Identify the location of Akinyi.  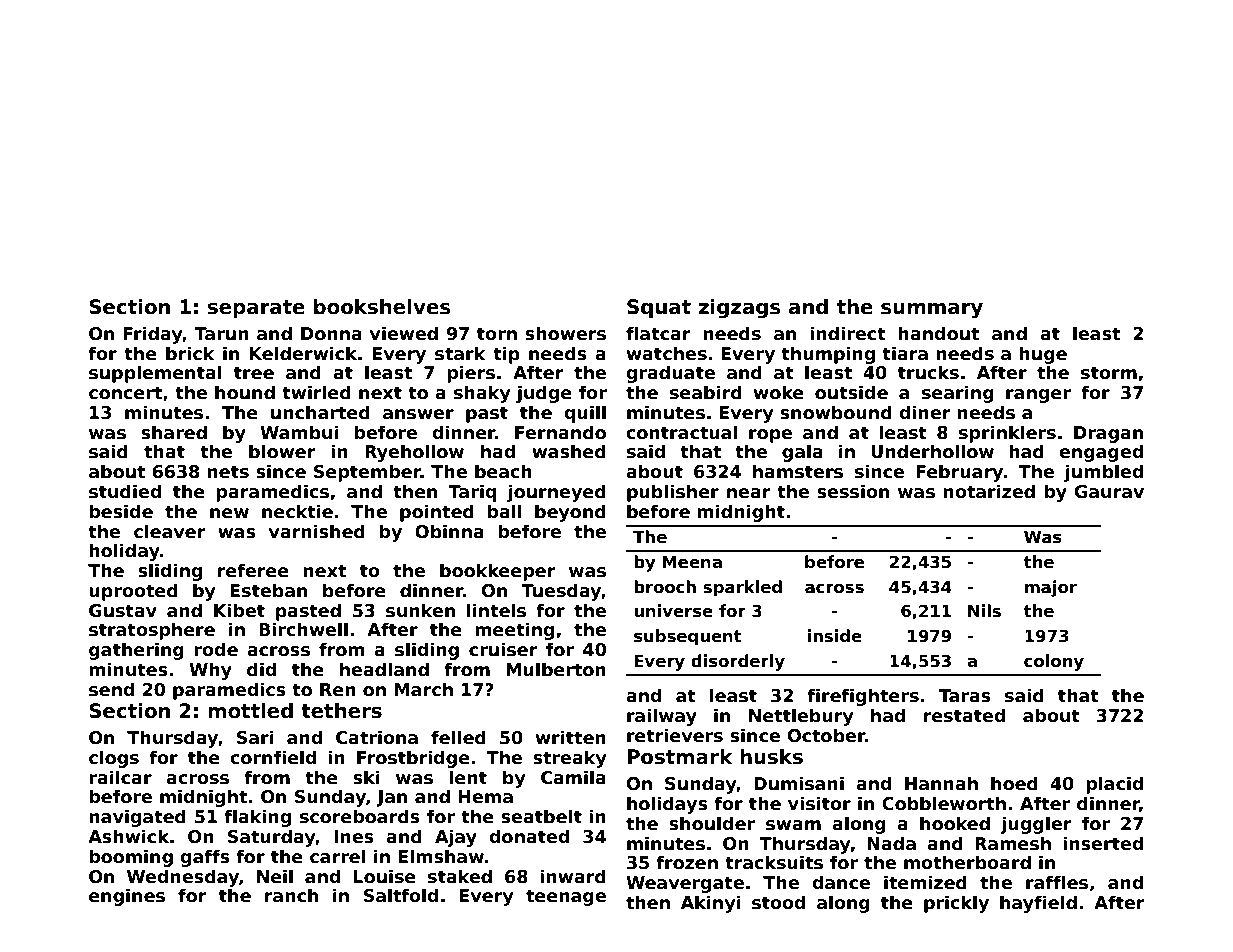
(711, 904).
